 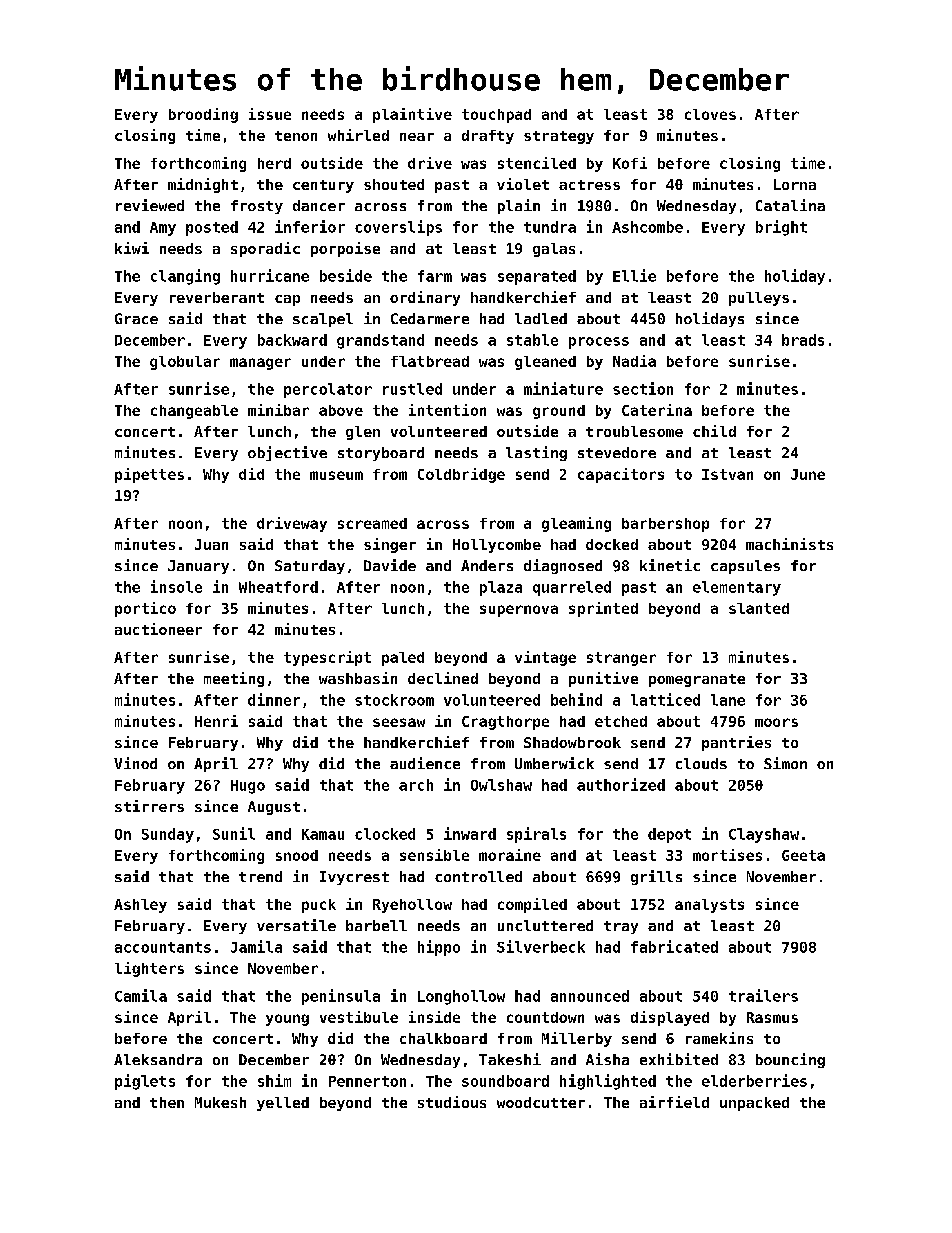 I want to click on issue, so click(x=270, y=114).
